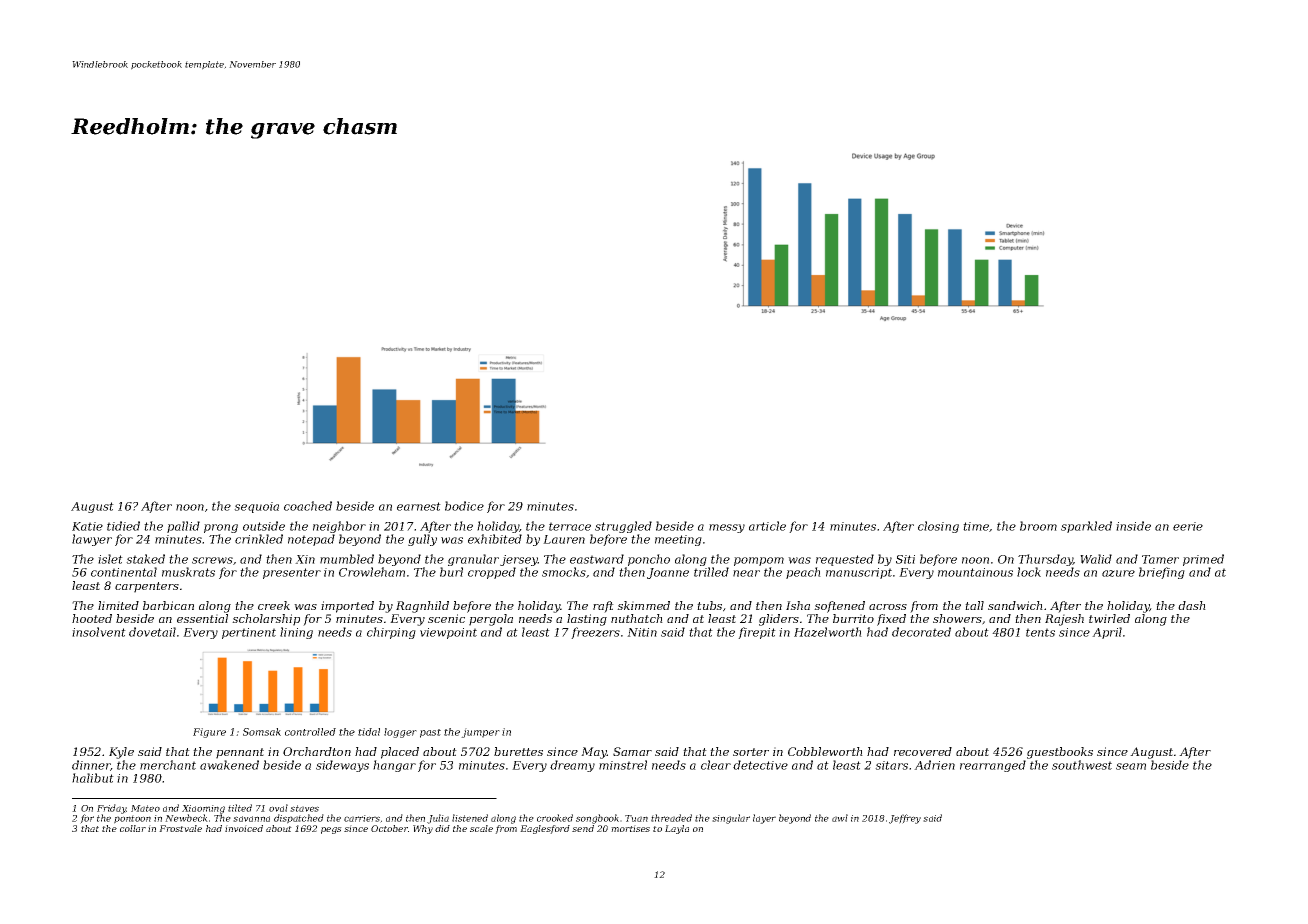 This page has height=924, width=1308. What do you see at coordinates (209, 733) in the page?
I see `Figure` at bounding box center [209, 733].
